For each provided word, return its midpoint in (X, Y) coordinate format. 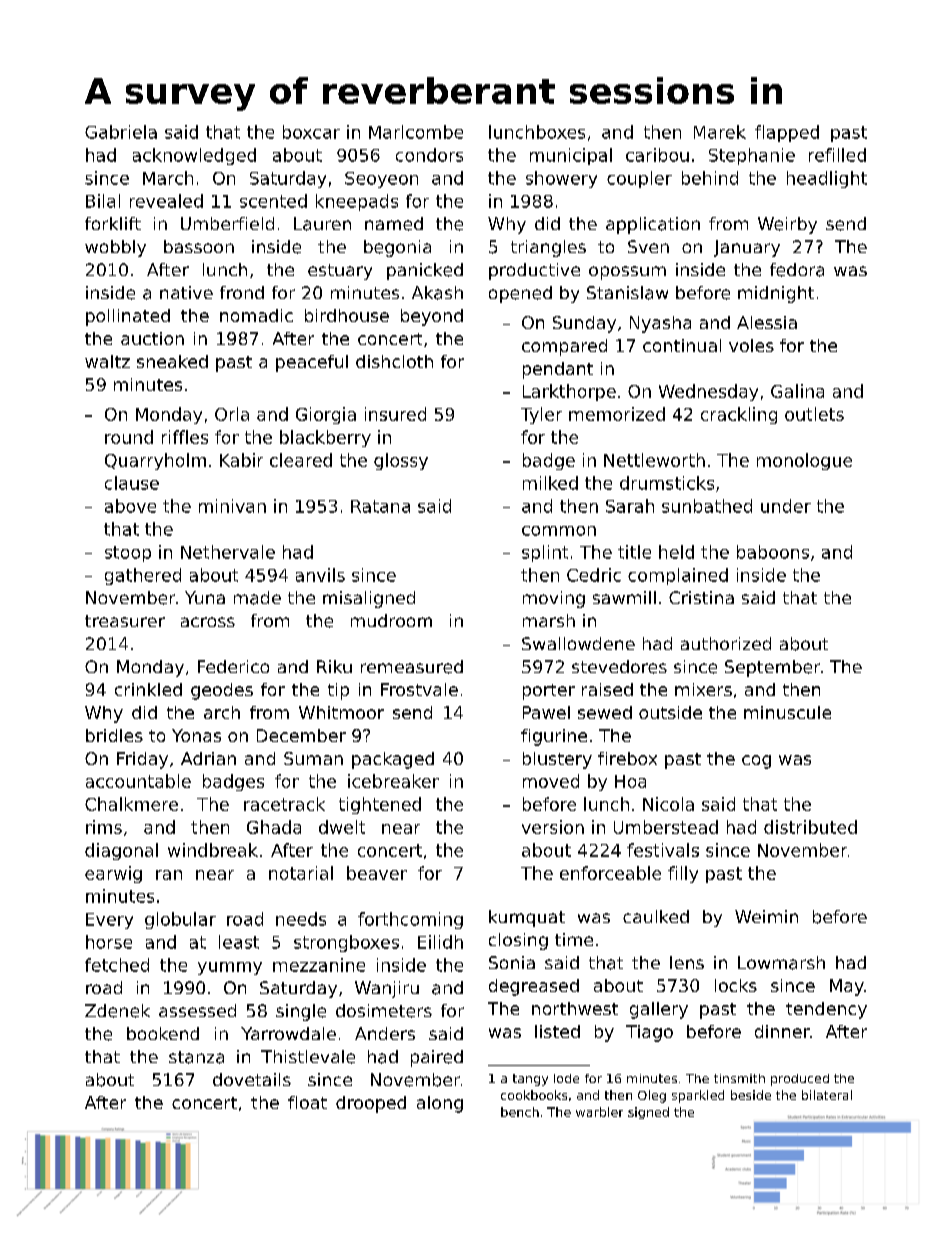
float (307, 1102)
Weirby (787, 225)
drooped (371, 1104)
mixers (703, 689)
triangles (548, 248)
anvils (320, 575)
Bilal (103, 201)
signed (648, 1113)
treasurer (125, 621)
